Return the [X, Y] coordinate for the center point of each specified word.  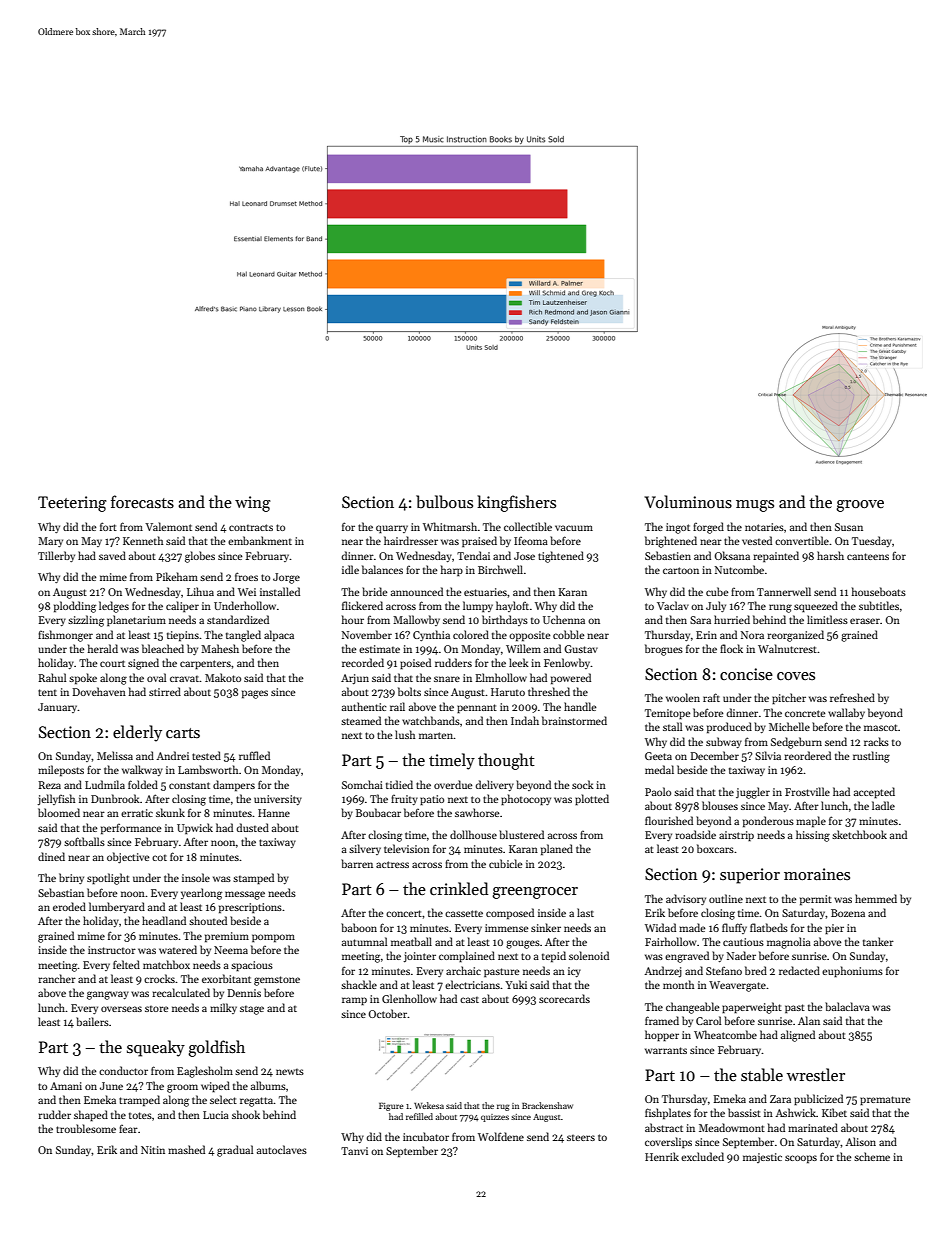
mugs [755, 506]
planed [557, 849]
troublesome [86, 1128]
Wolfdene [501, 1136]
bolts [409, 691]
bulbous [444, 501]
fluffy [734, 928]
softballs [84, 841]
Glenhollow [409, 998]
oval [156, 677]
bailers [92, 1021]
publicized [818, 1100]
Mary [50, 542]
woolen [683, 697]
